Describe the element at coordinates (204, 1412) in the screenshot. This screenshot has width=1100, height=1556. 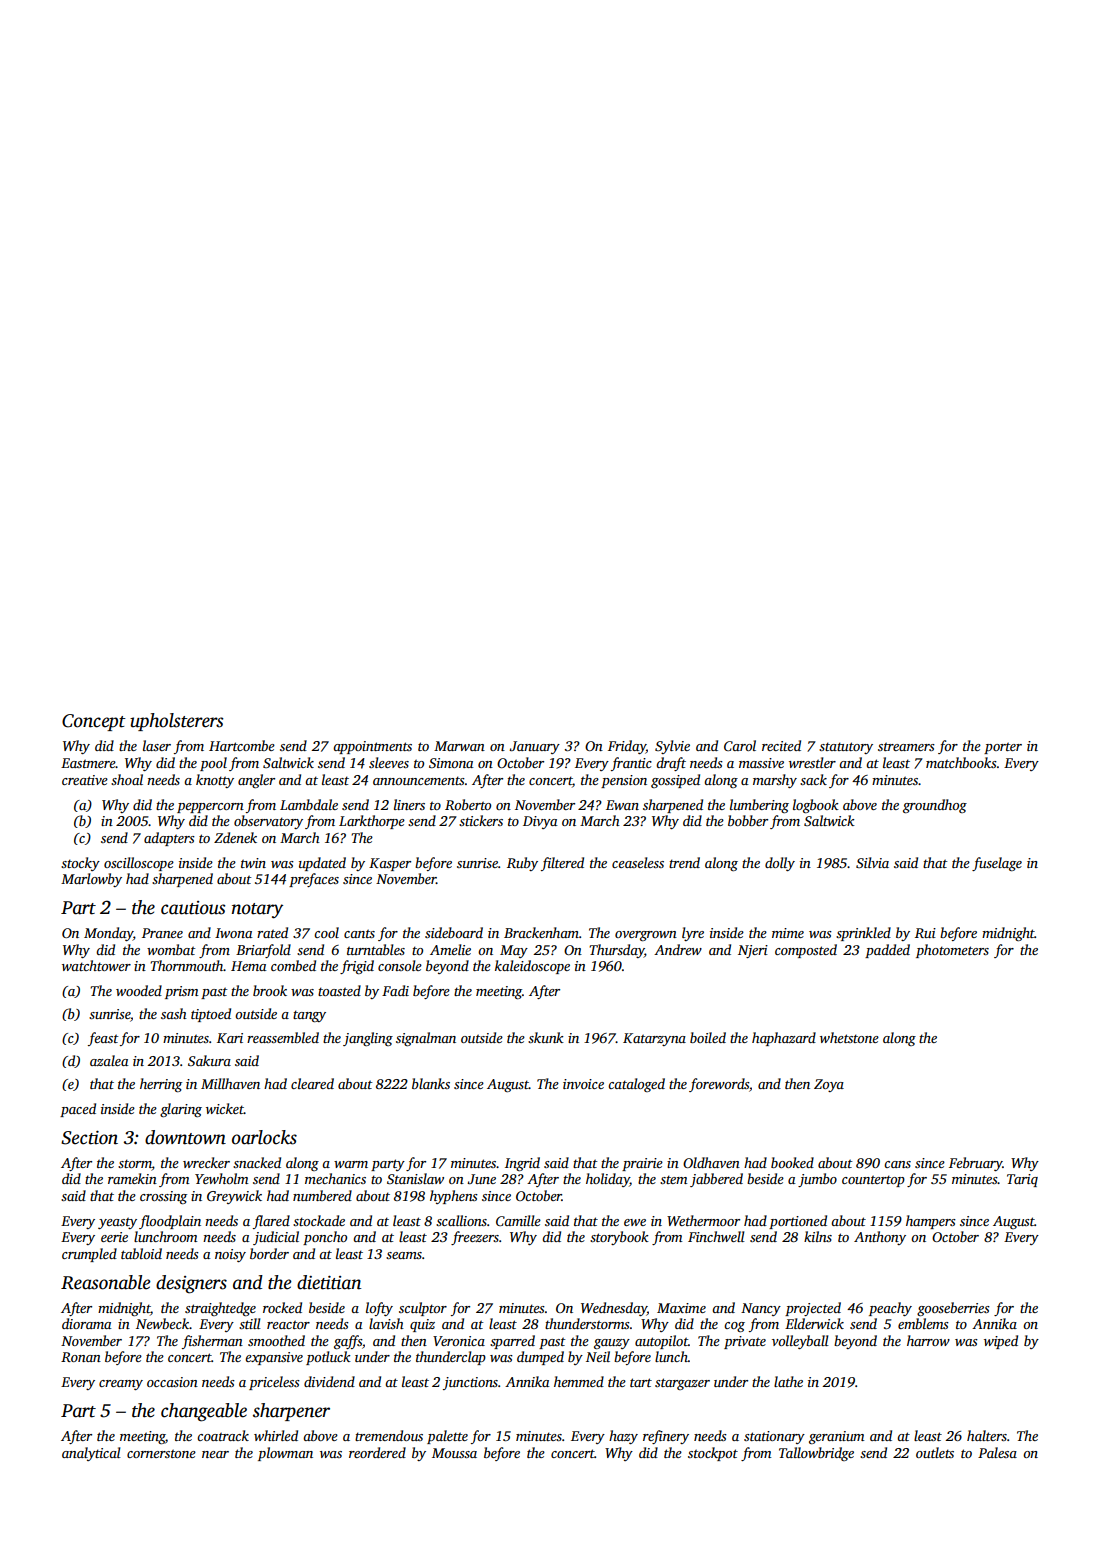
I see `changeable` at that location.
